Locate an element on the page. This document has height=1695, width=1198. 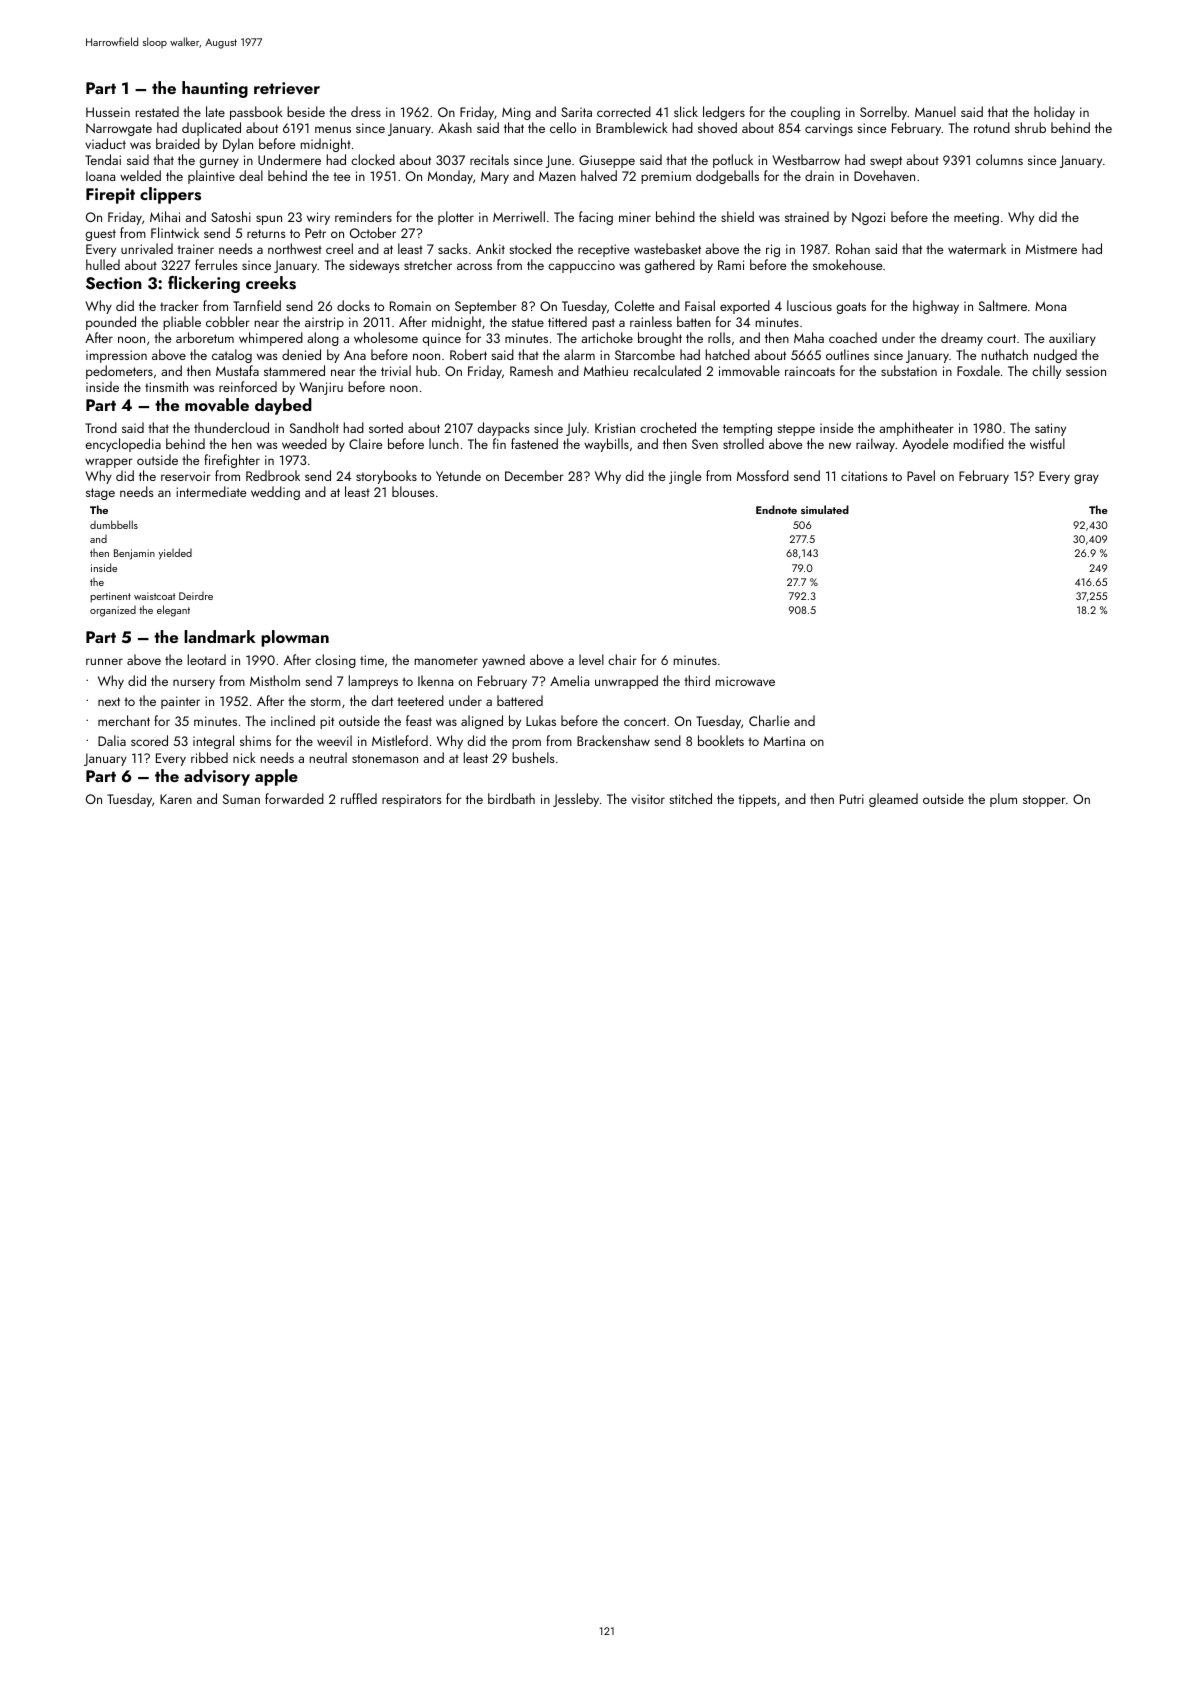
ledgers is located at coordinates (724, 113).
